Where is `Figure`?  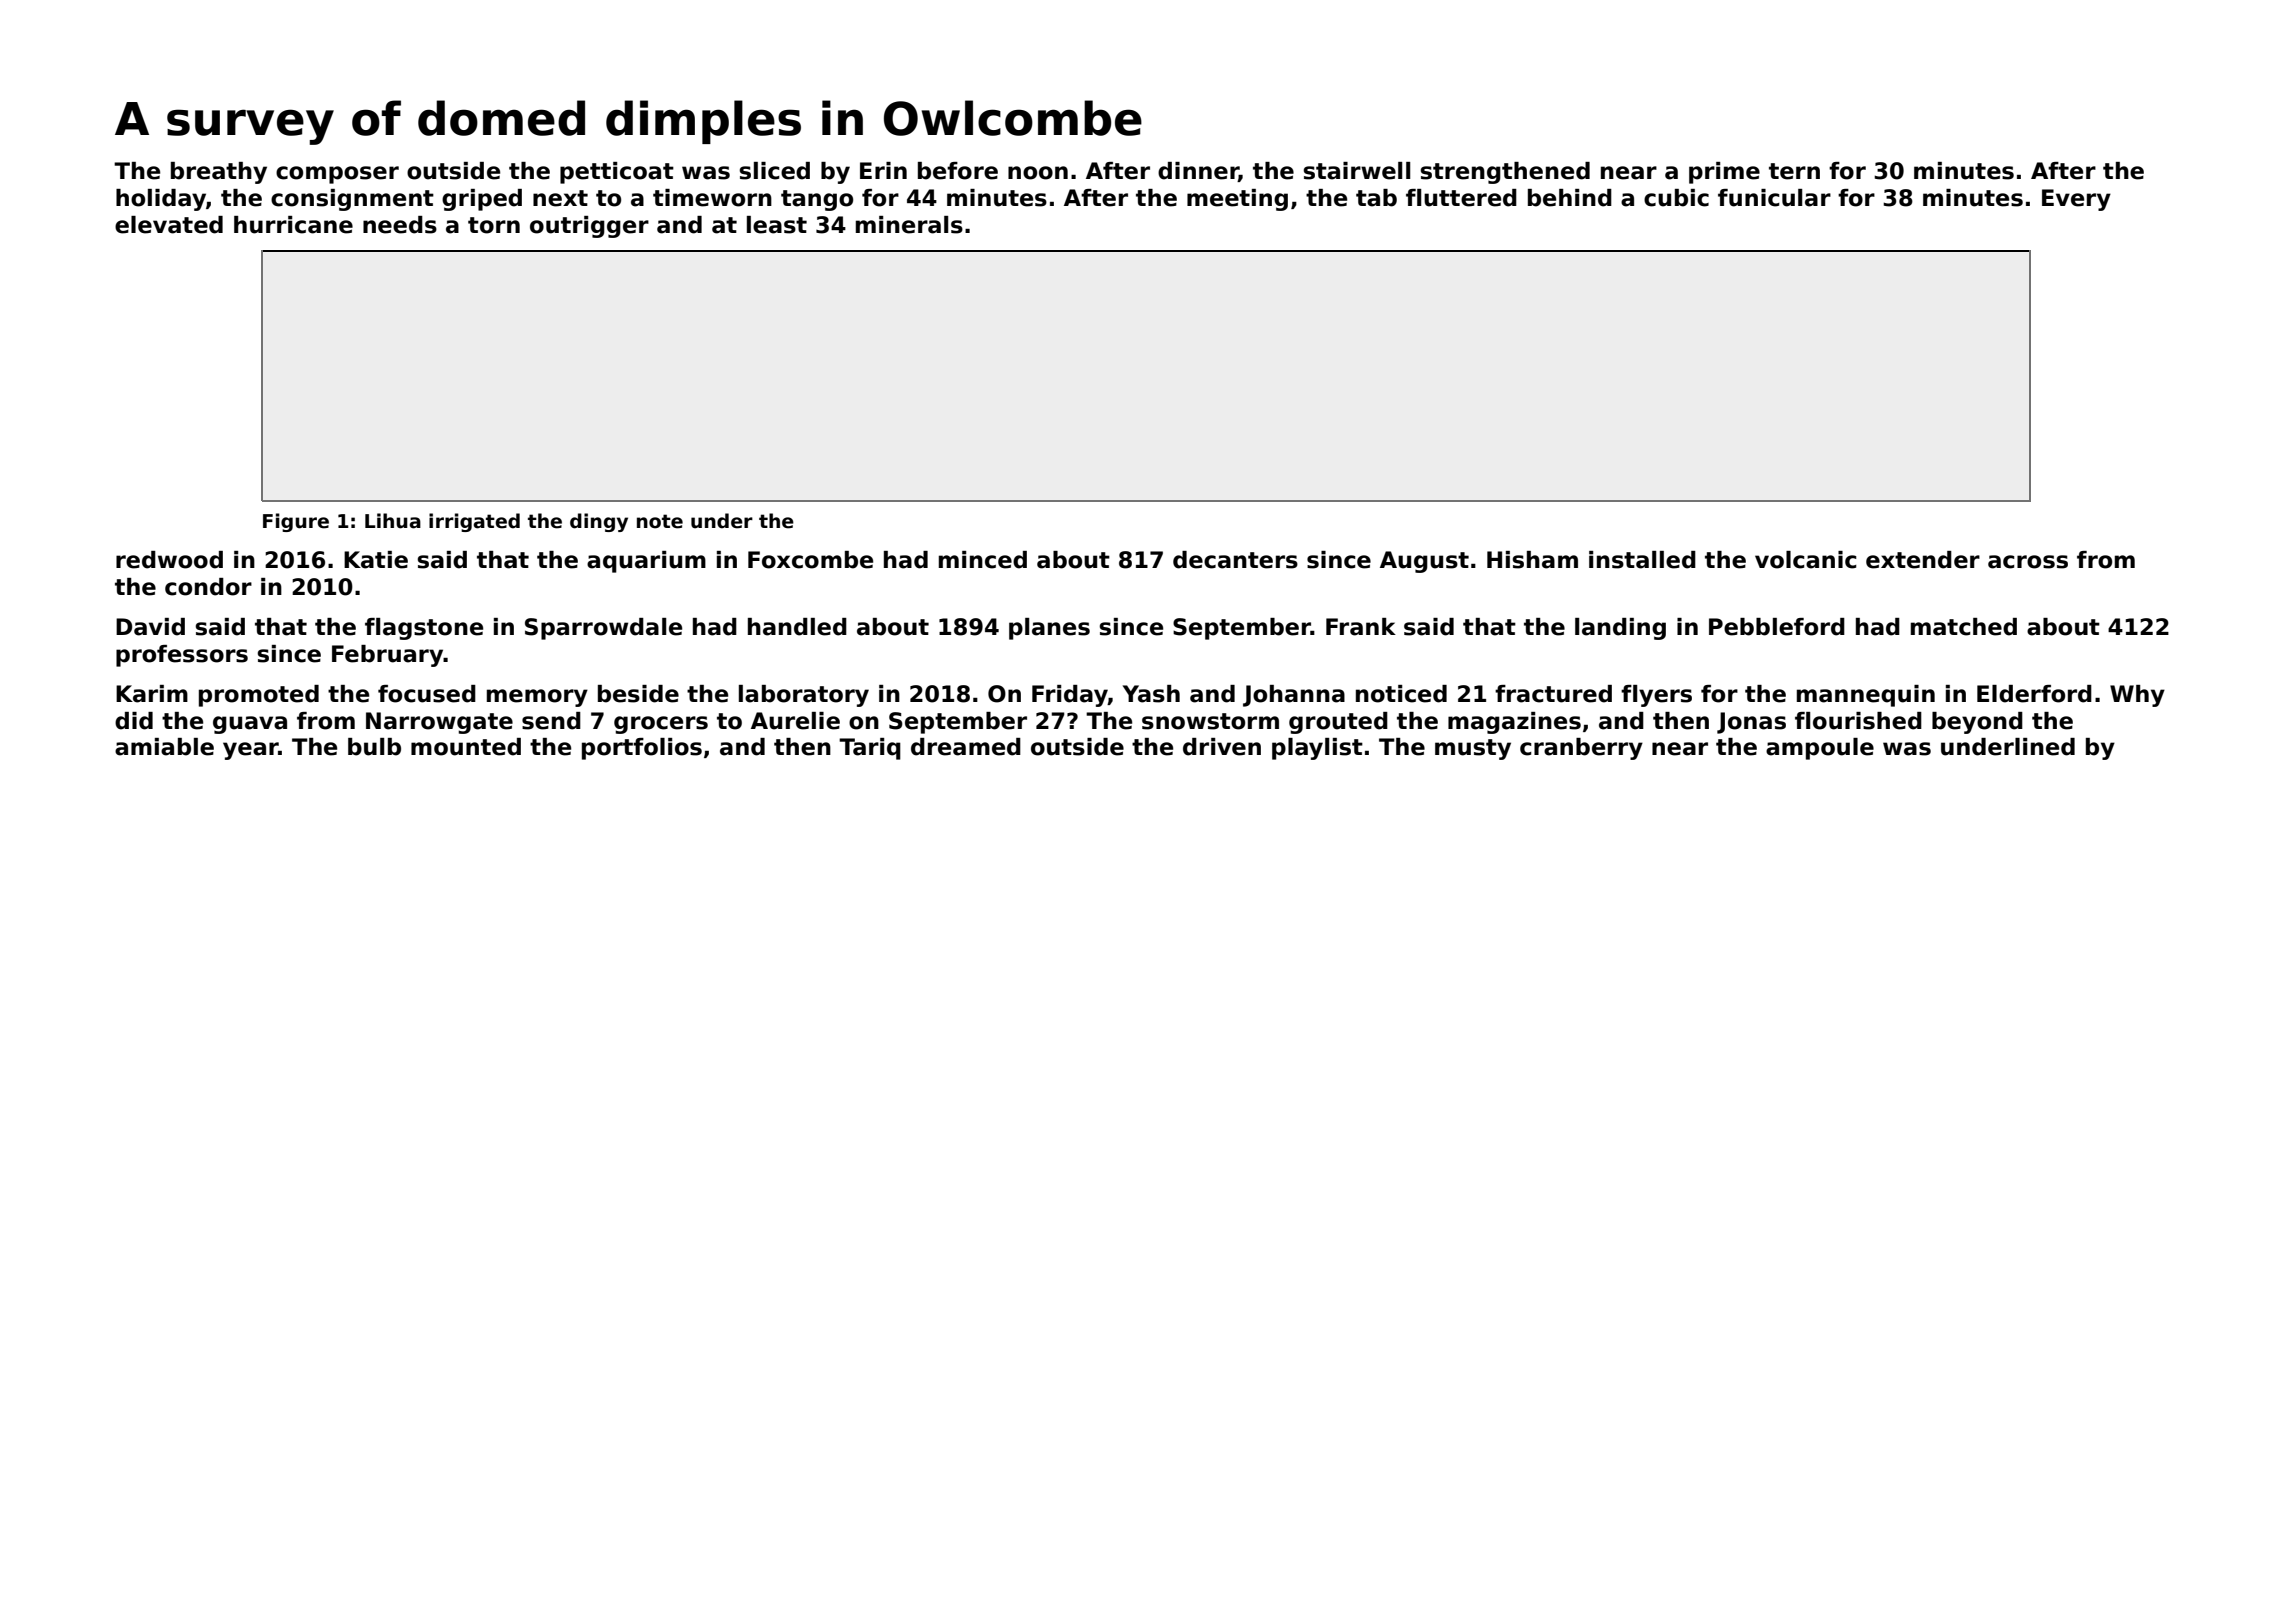
Figure is located at coordinates (296, 522).
